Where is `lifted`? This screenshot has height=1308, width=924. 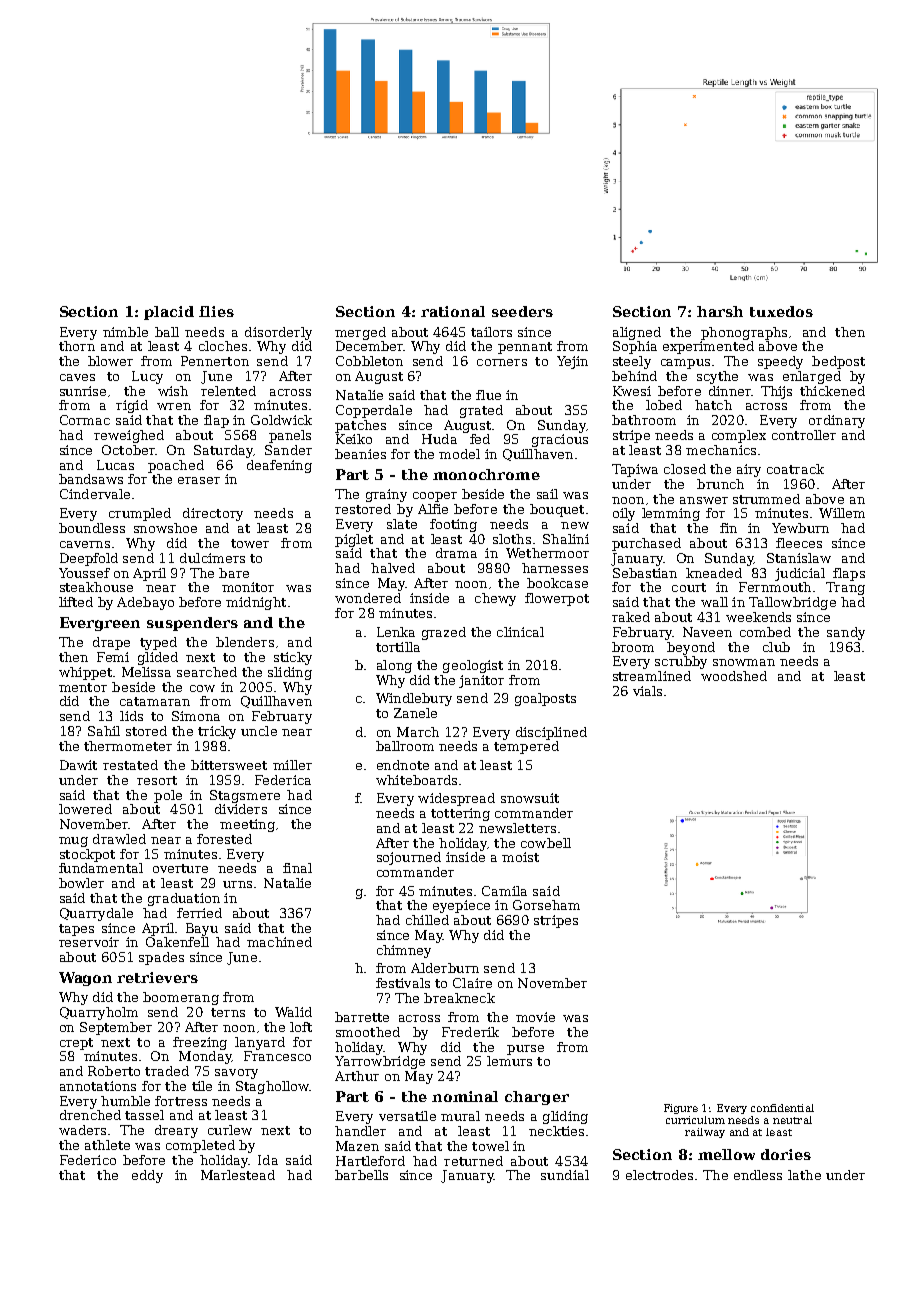
lifted is located at coordinates (76, 602).
